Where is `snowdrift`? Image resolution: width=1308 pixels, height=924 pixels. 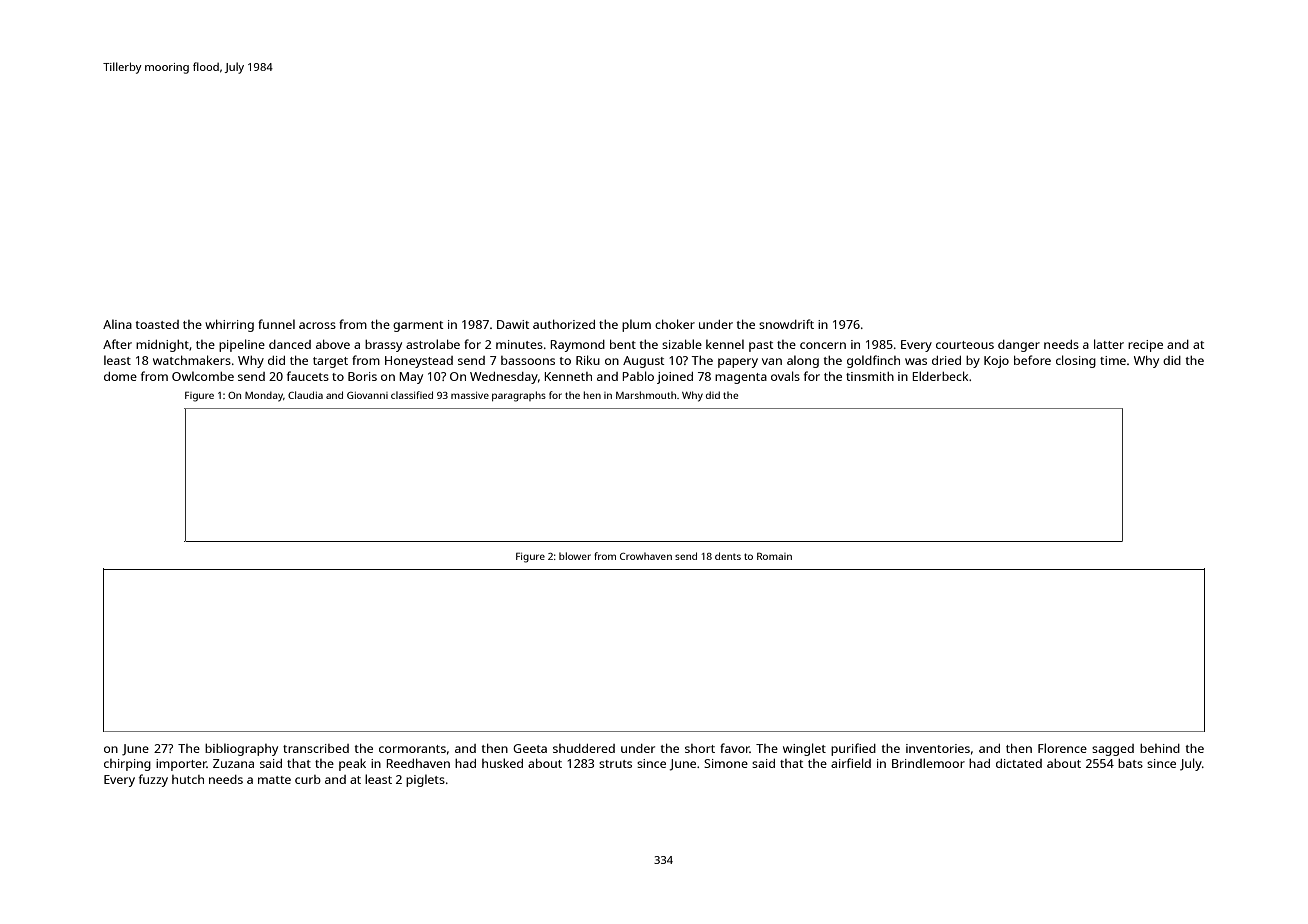
snowdrift is located at coordinates (786, 324).
